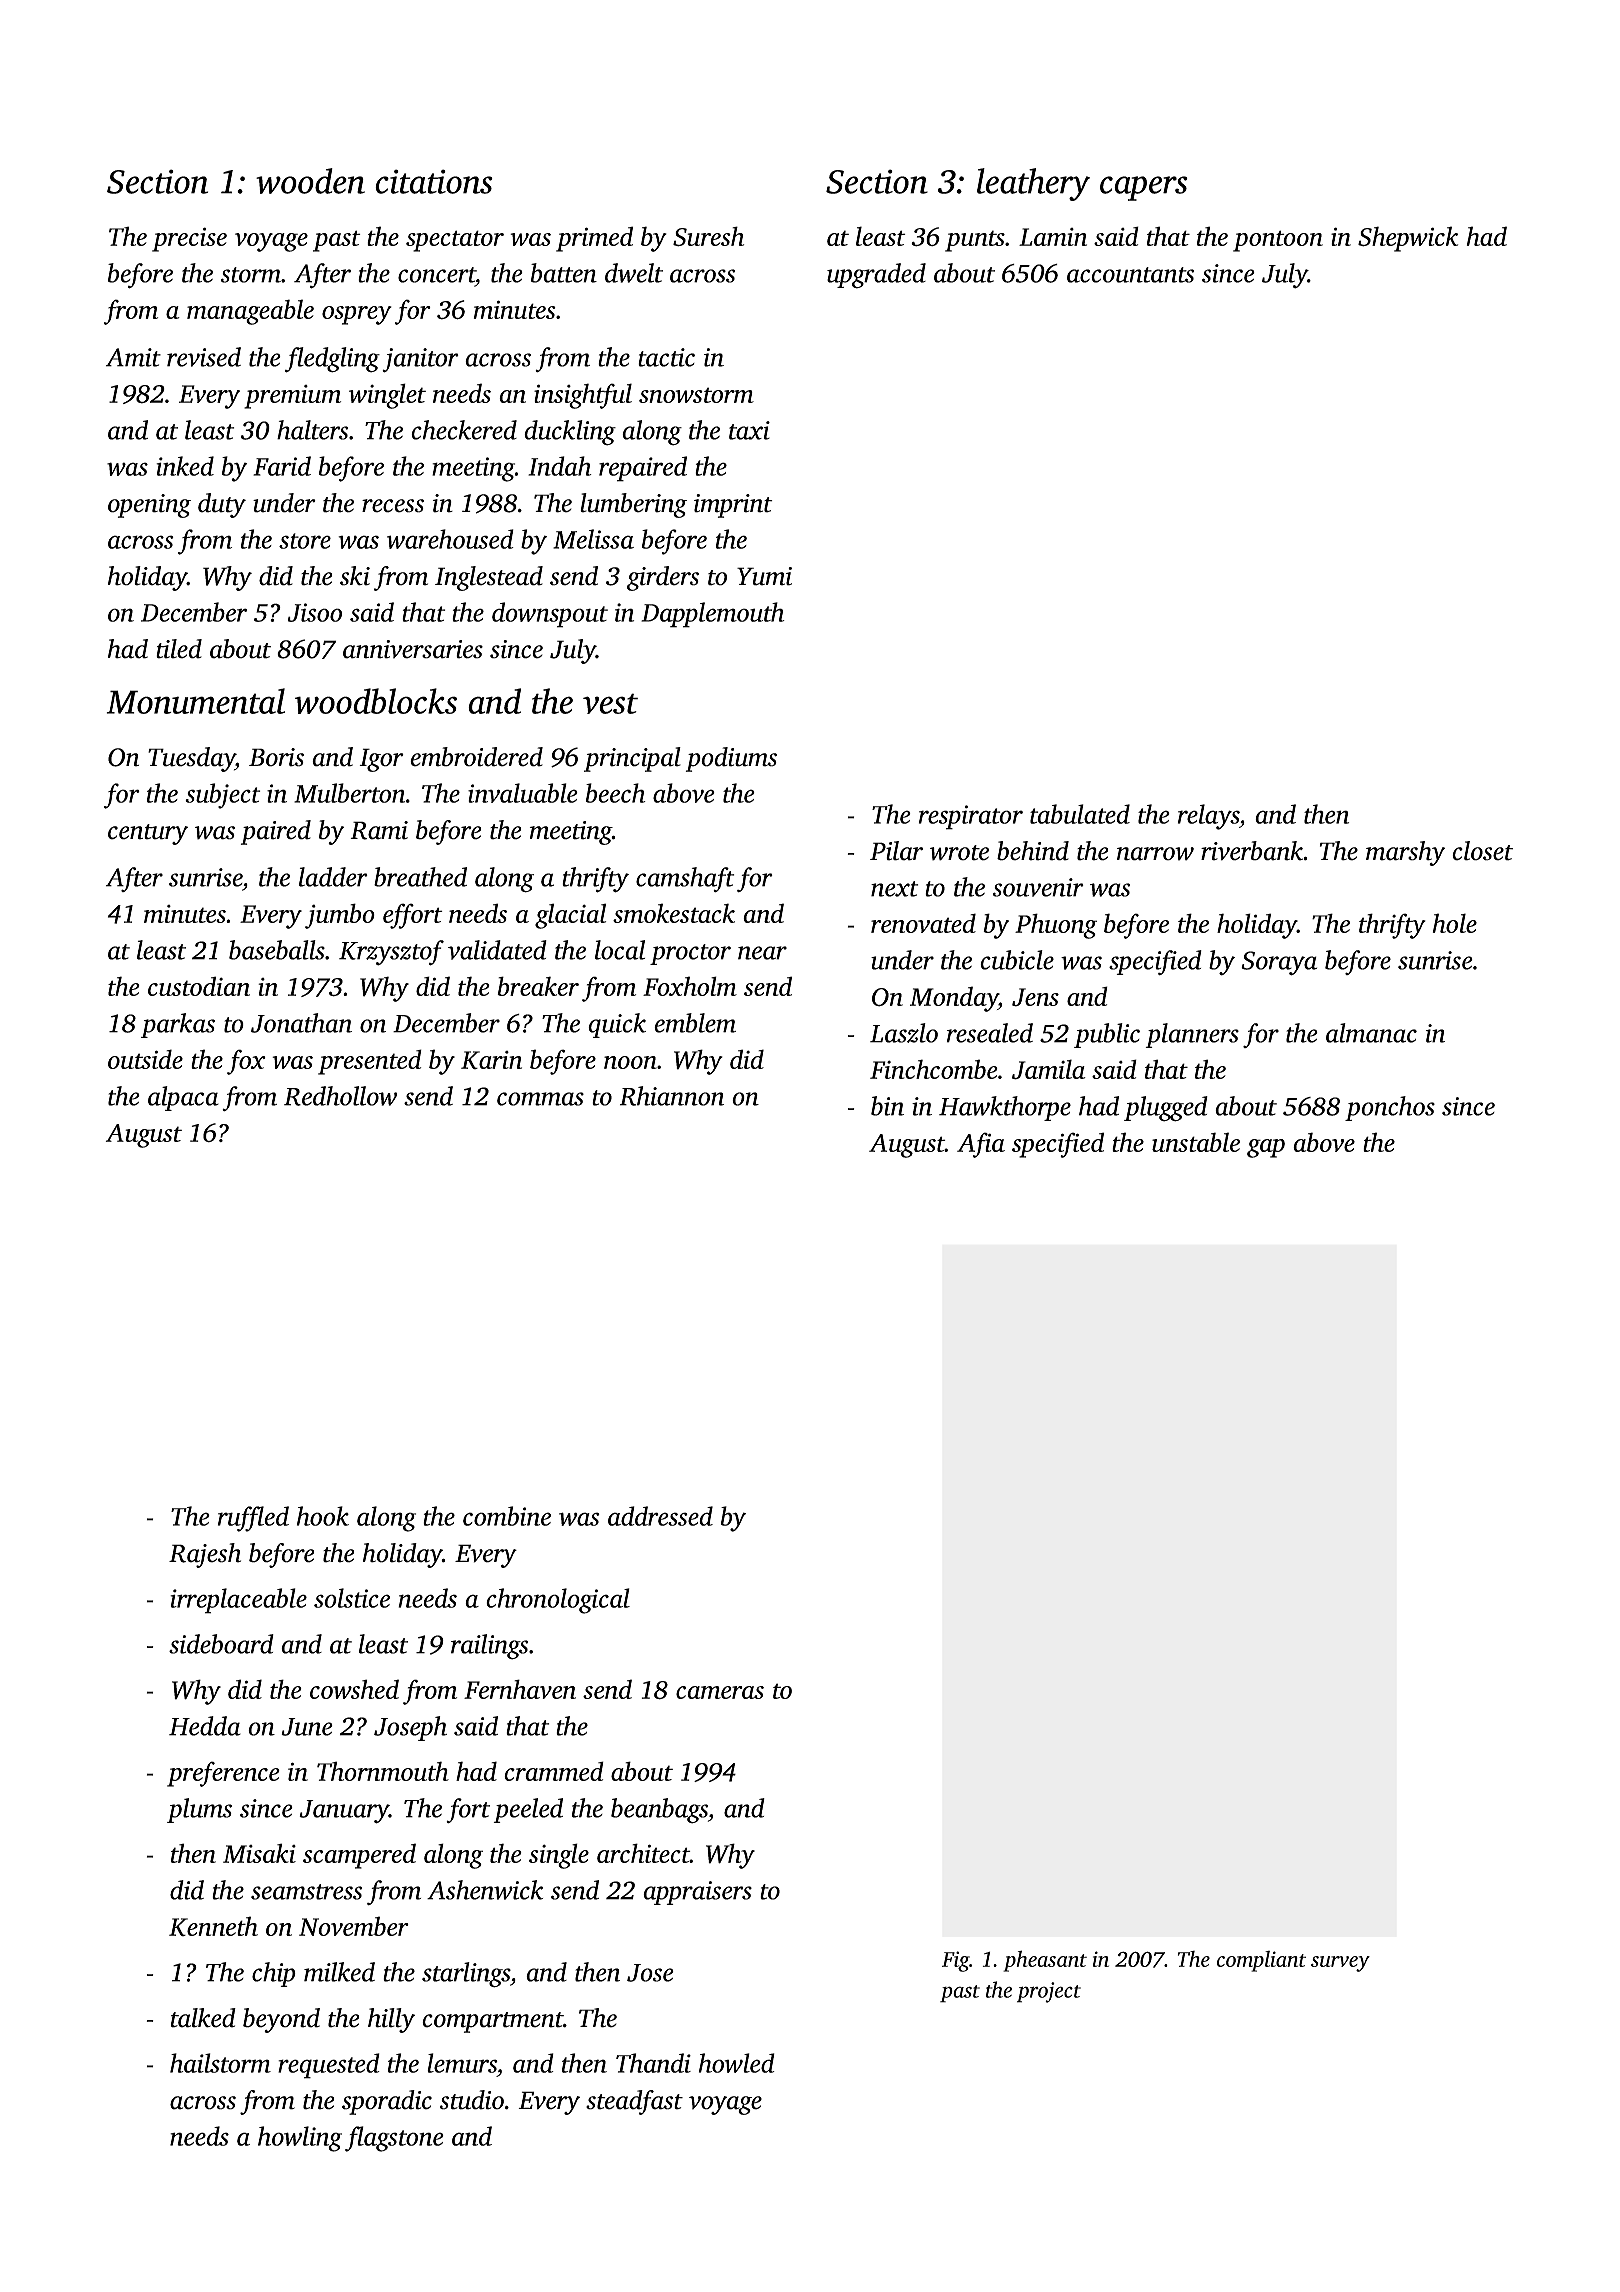 The width and height of the screenshot is (1620, 2292). I want to click on ladder, so click(333, 877).
